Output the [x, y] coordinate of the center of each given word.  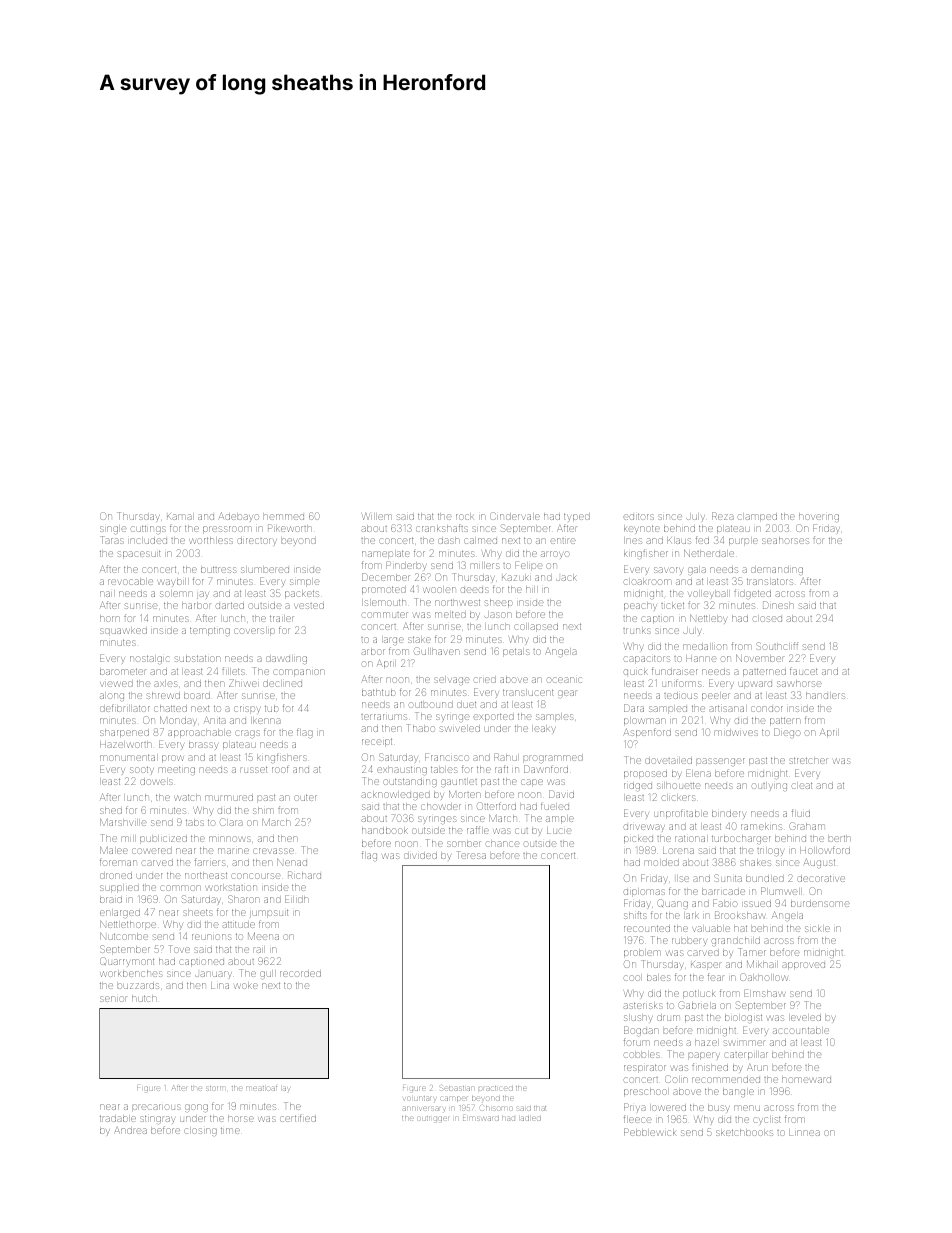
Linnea [804, 1132]
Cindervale [515, 516]
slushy [638, 1018]
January [213, 974]
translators [770, 581]
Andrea [131, 1131]
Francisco [447, 757]
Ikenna [265, 720]
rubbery [689, 942]
